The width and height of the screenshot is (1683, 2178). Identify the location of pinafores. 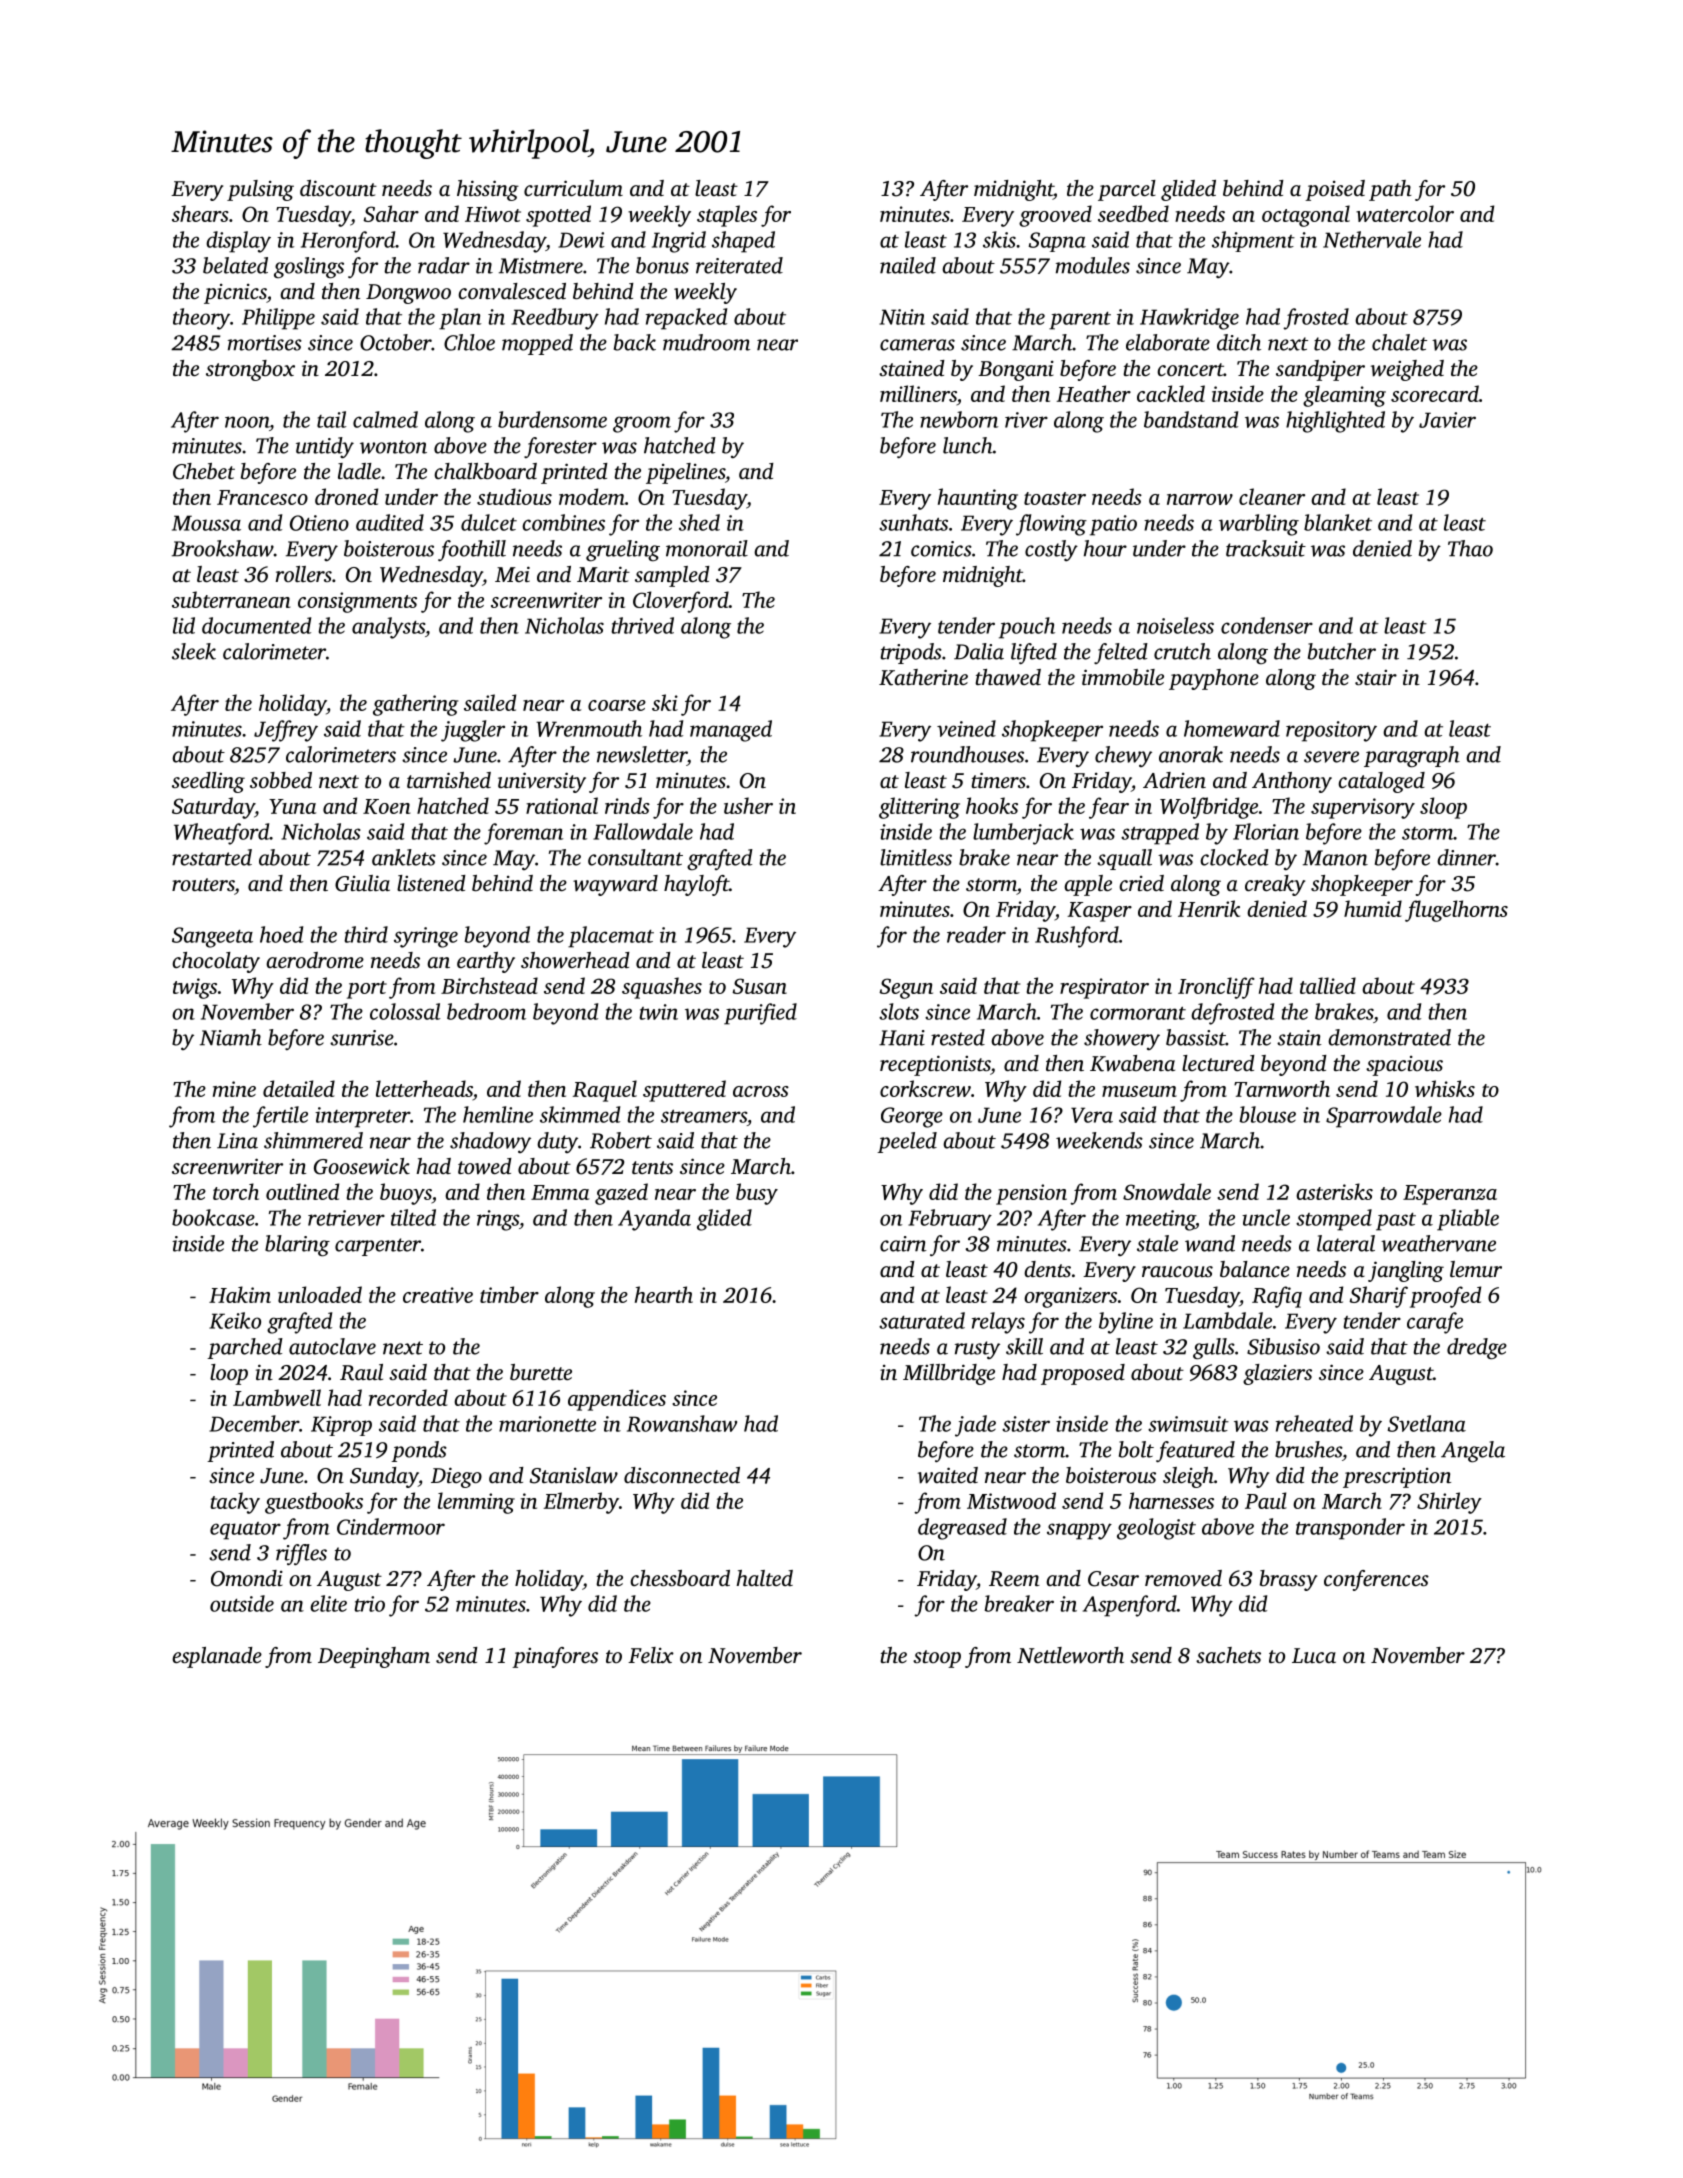
(555, 1657).
